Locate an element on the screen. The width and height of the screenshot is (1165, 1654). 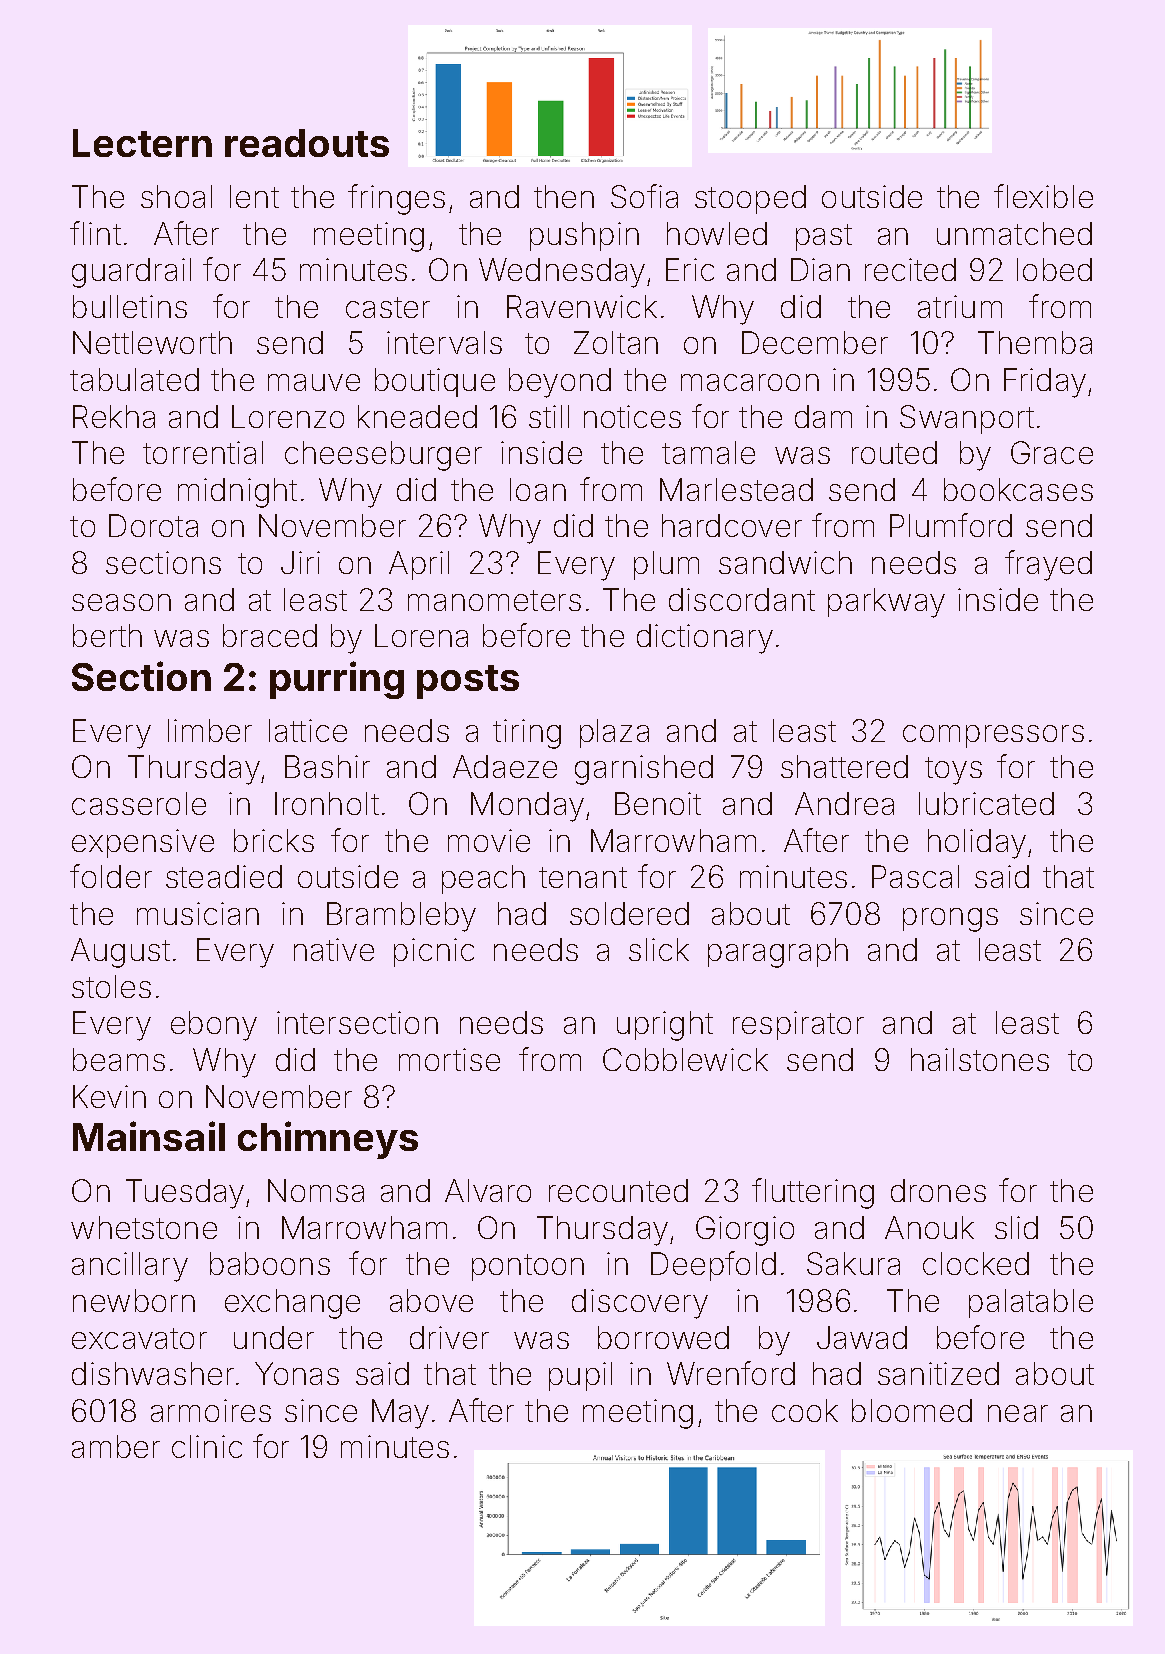
Lectern is located at coordinates (142, 143).
